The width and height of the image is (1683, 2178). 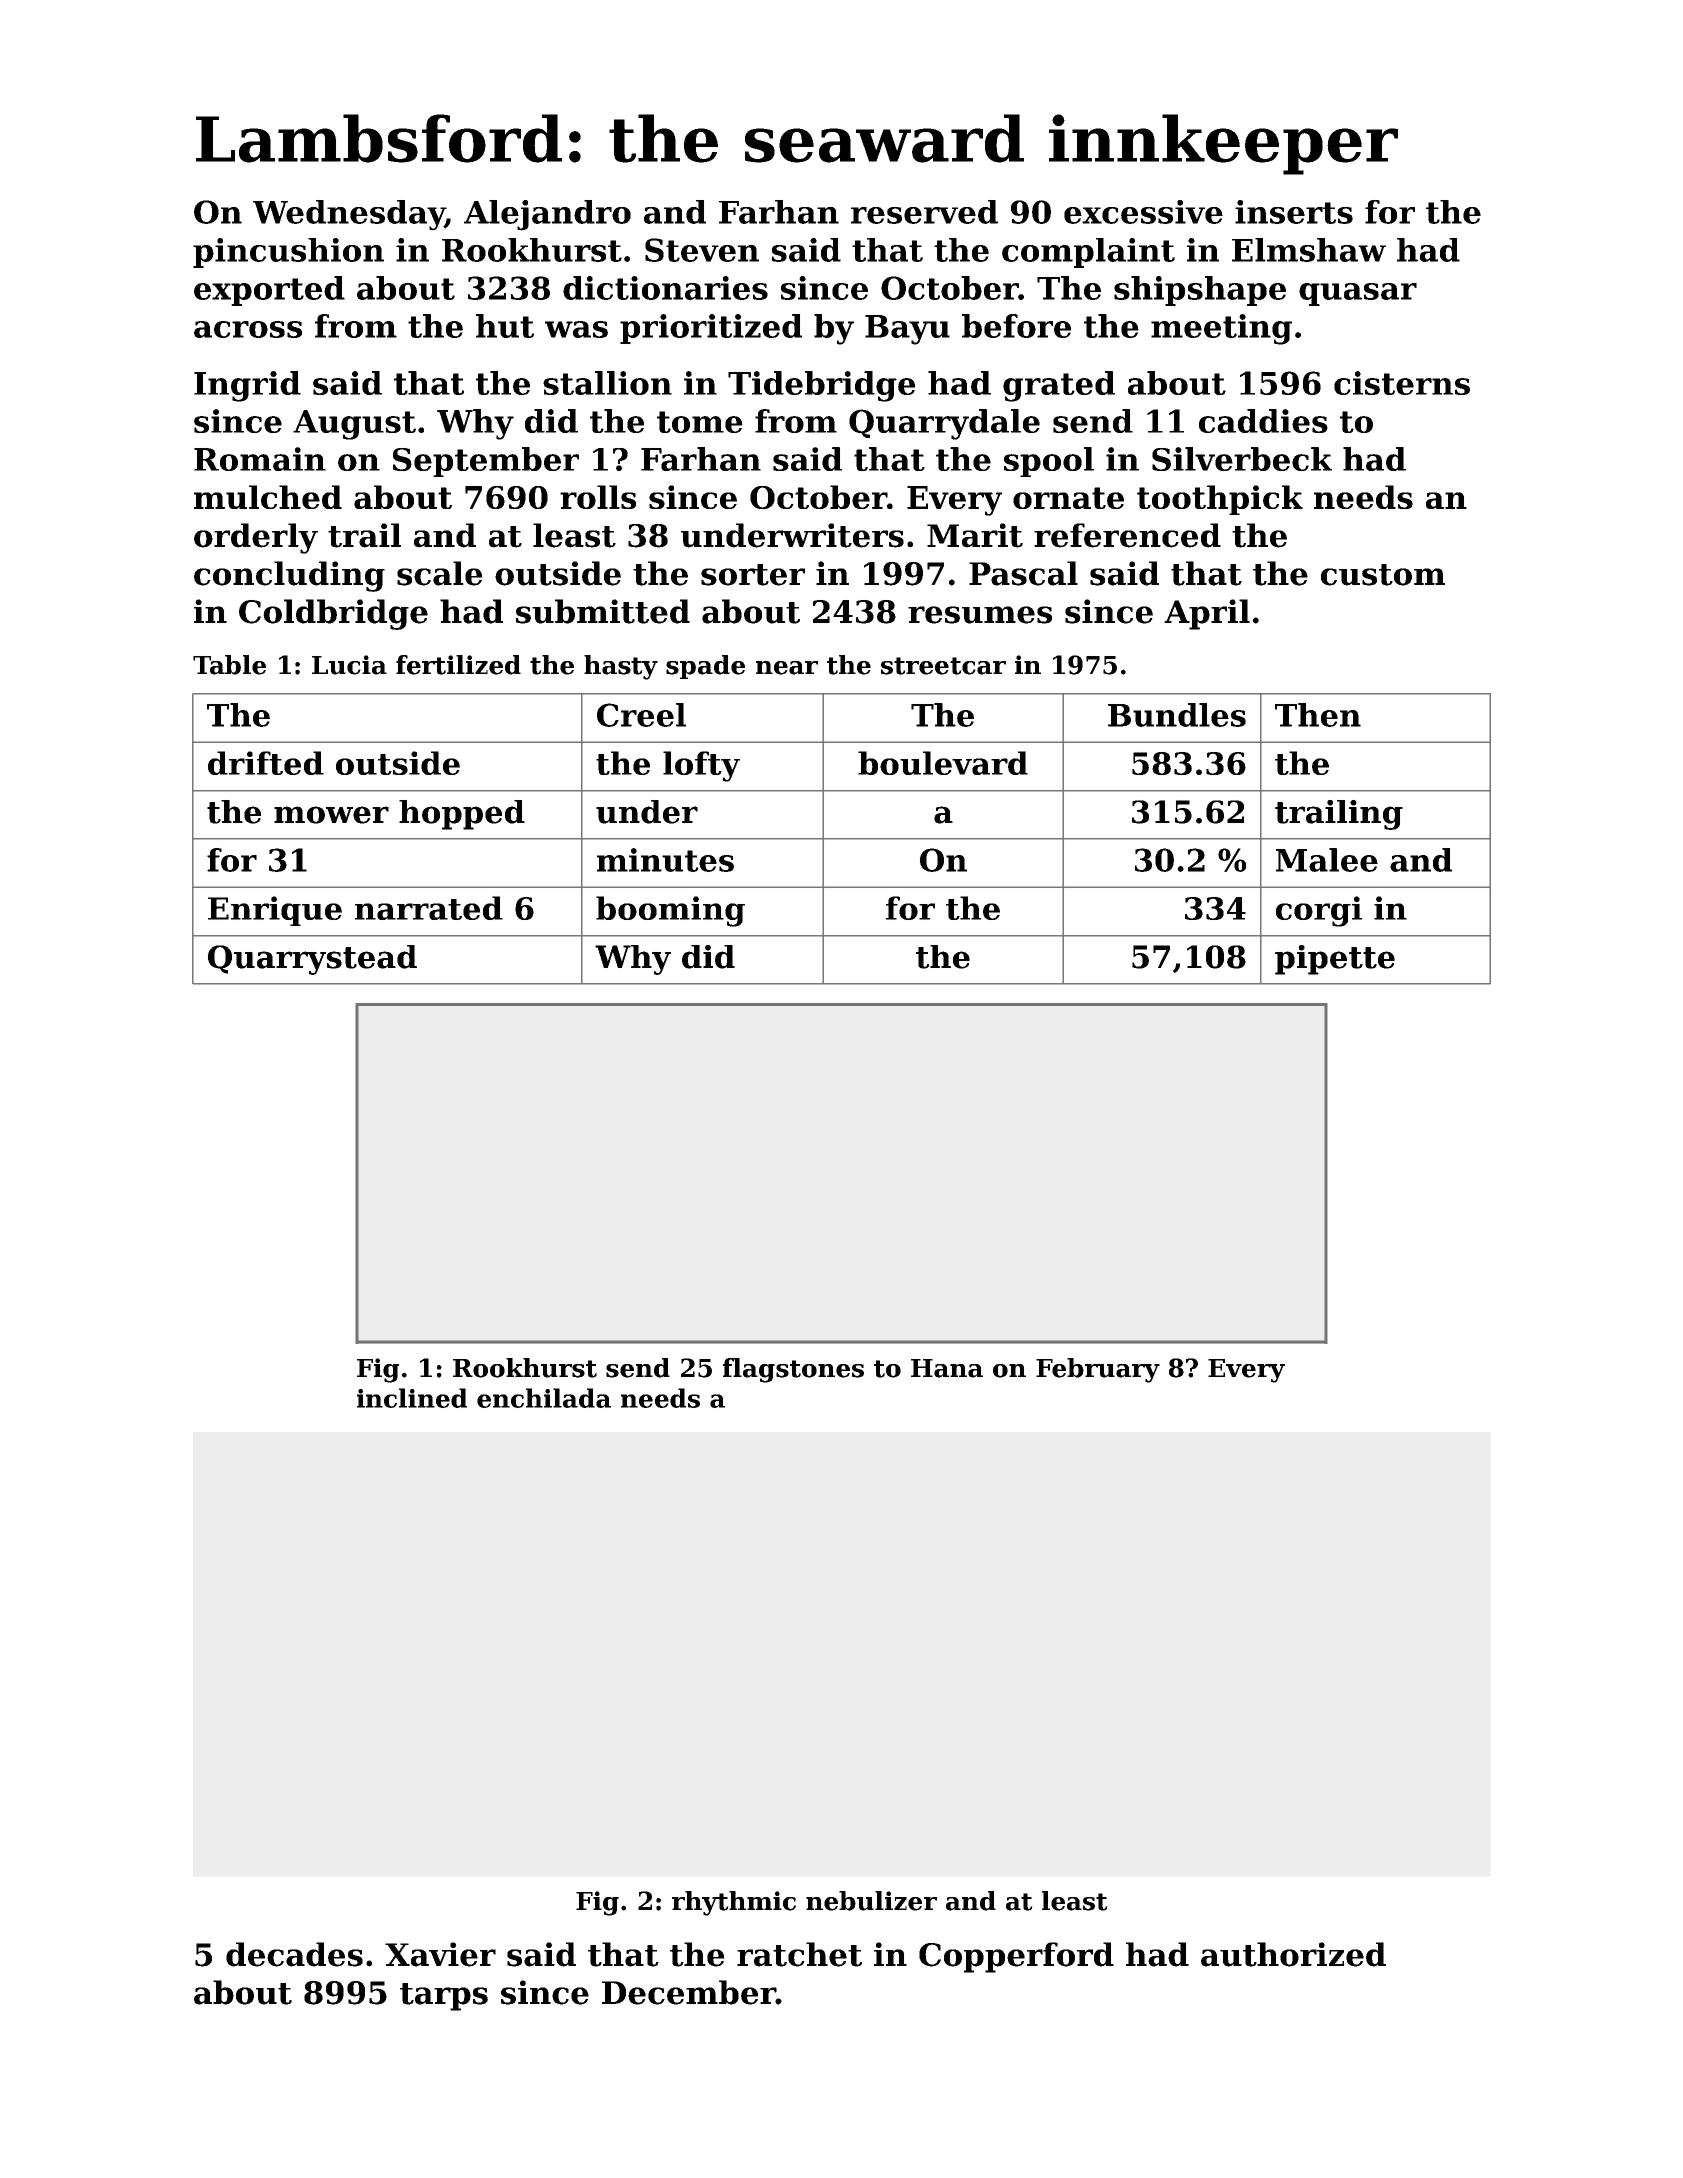 I want to click on booming, so click(x=670, y=911).
